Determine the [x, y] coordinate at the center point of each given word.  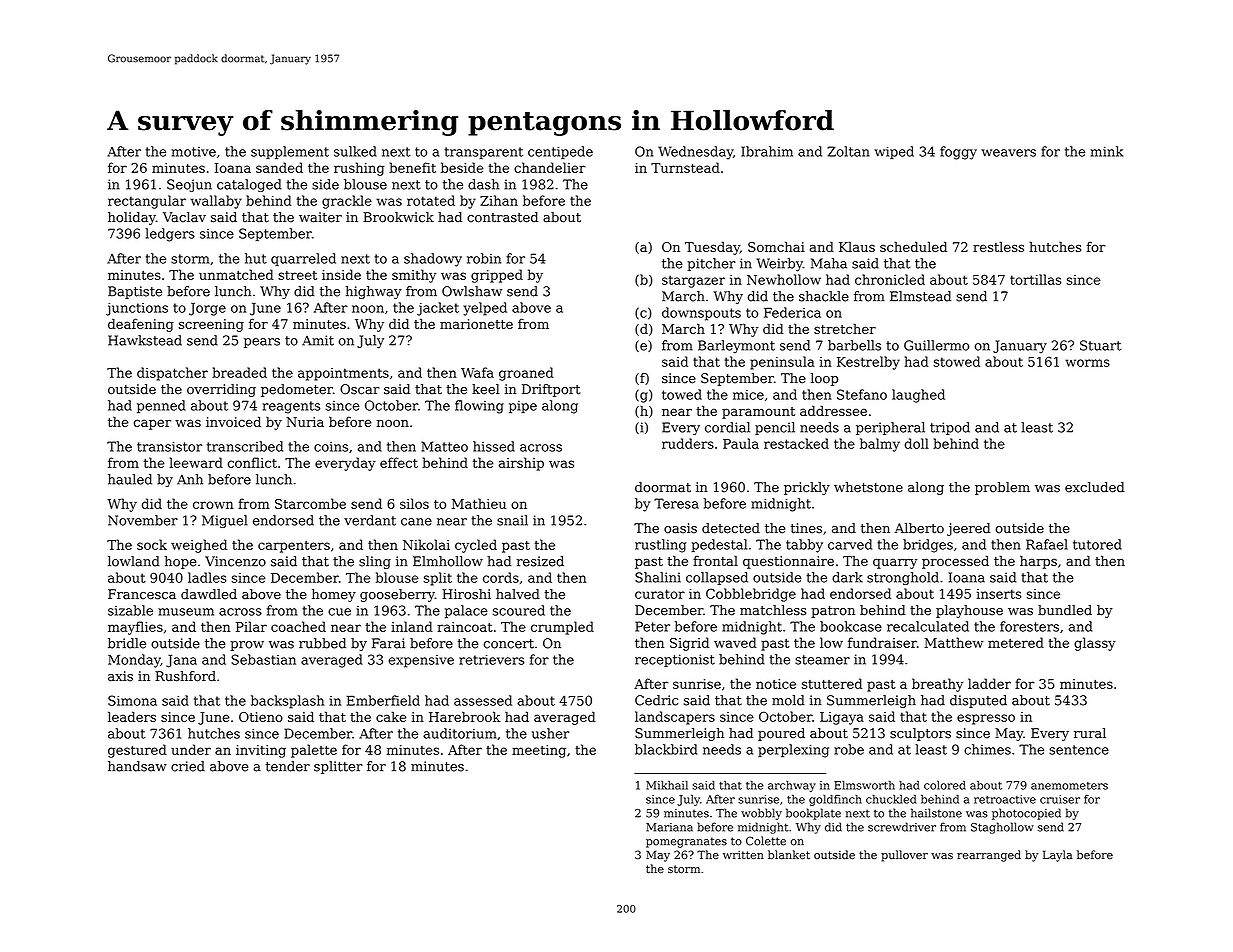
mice [748, 395]
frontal [715, 560]
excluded [1095, 487]
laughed [918, 396]
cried [188, 766]
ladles [207, 577]
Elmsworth [864, 785]
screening [211, 325]
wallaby [216, 202]
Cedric [656, 700]
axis [120, 676]
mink [1107, 151]
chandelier [550, 167]
